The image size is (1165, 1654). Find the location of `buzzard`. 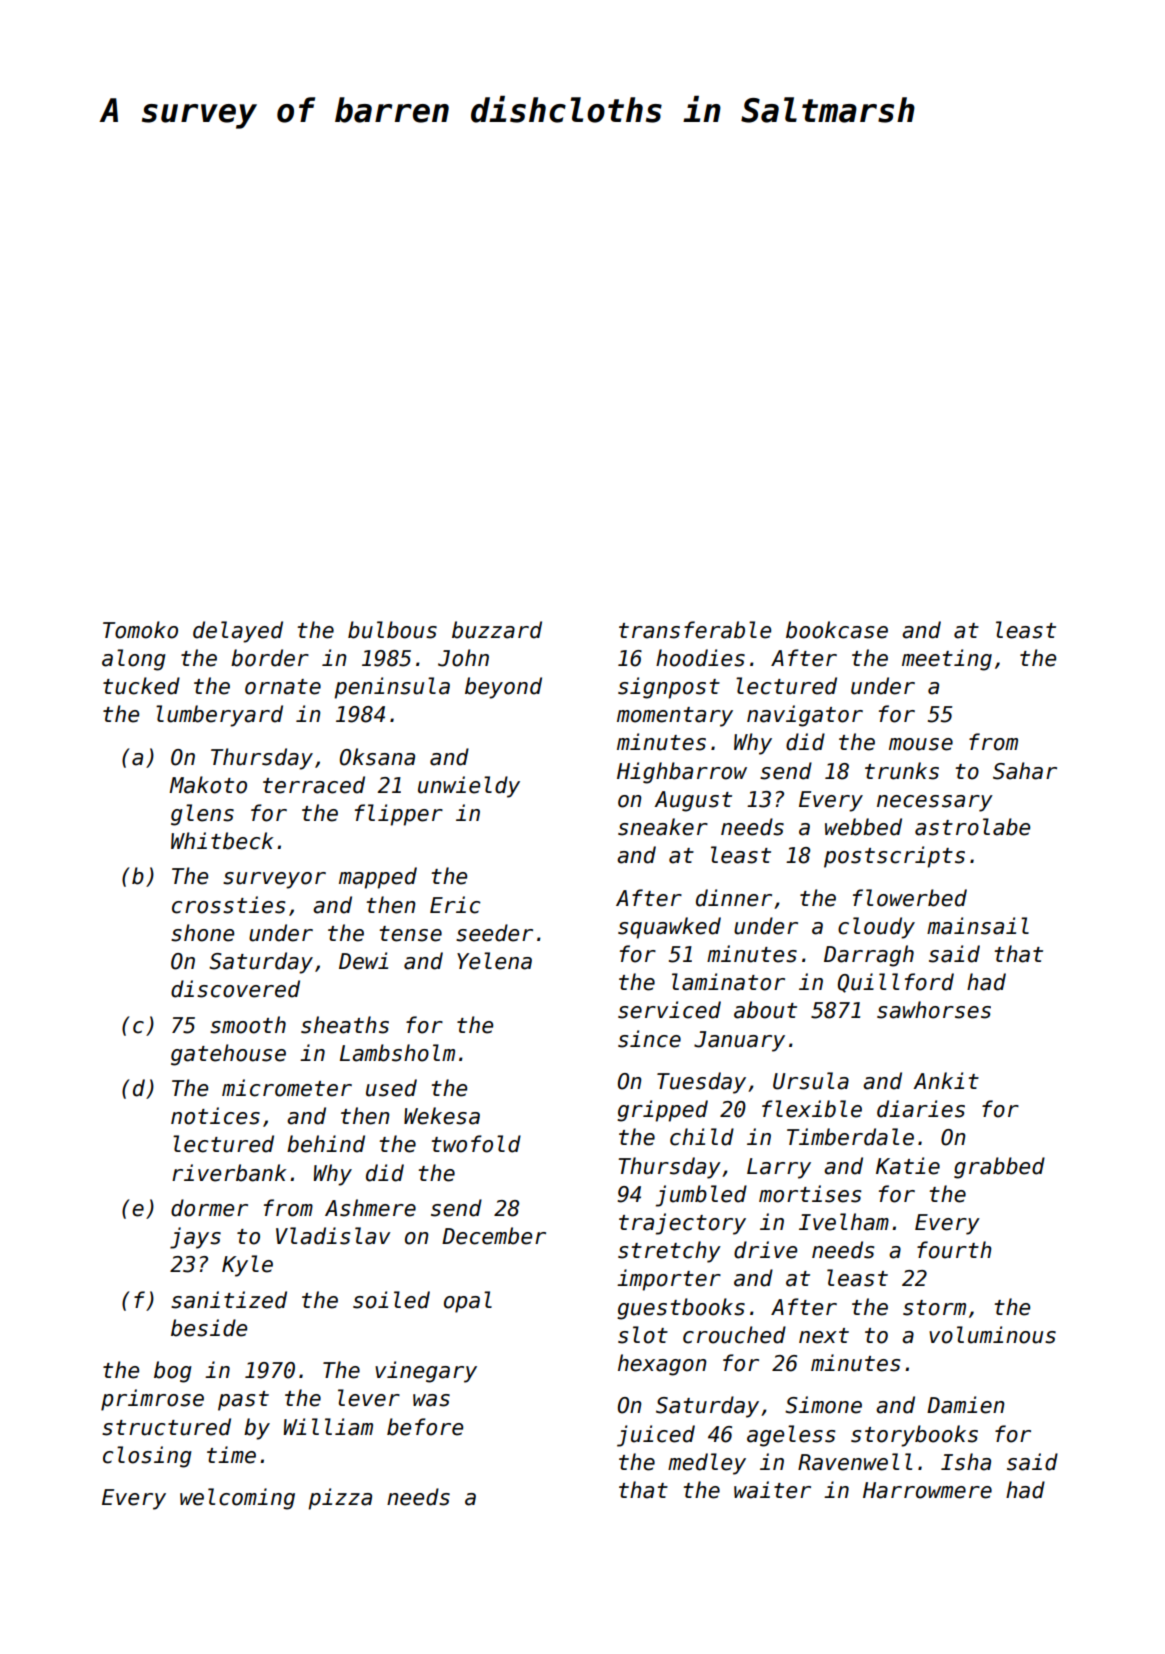

buzzard is located at coordinates (497, 630).
